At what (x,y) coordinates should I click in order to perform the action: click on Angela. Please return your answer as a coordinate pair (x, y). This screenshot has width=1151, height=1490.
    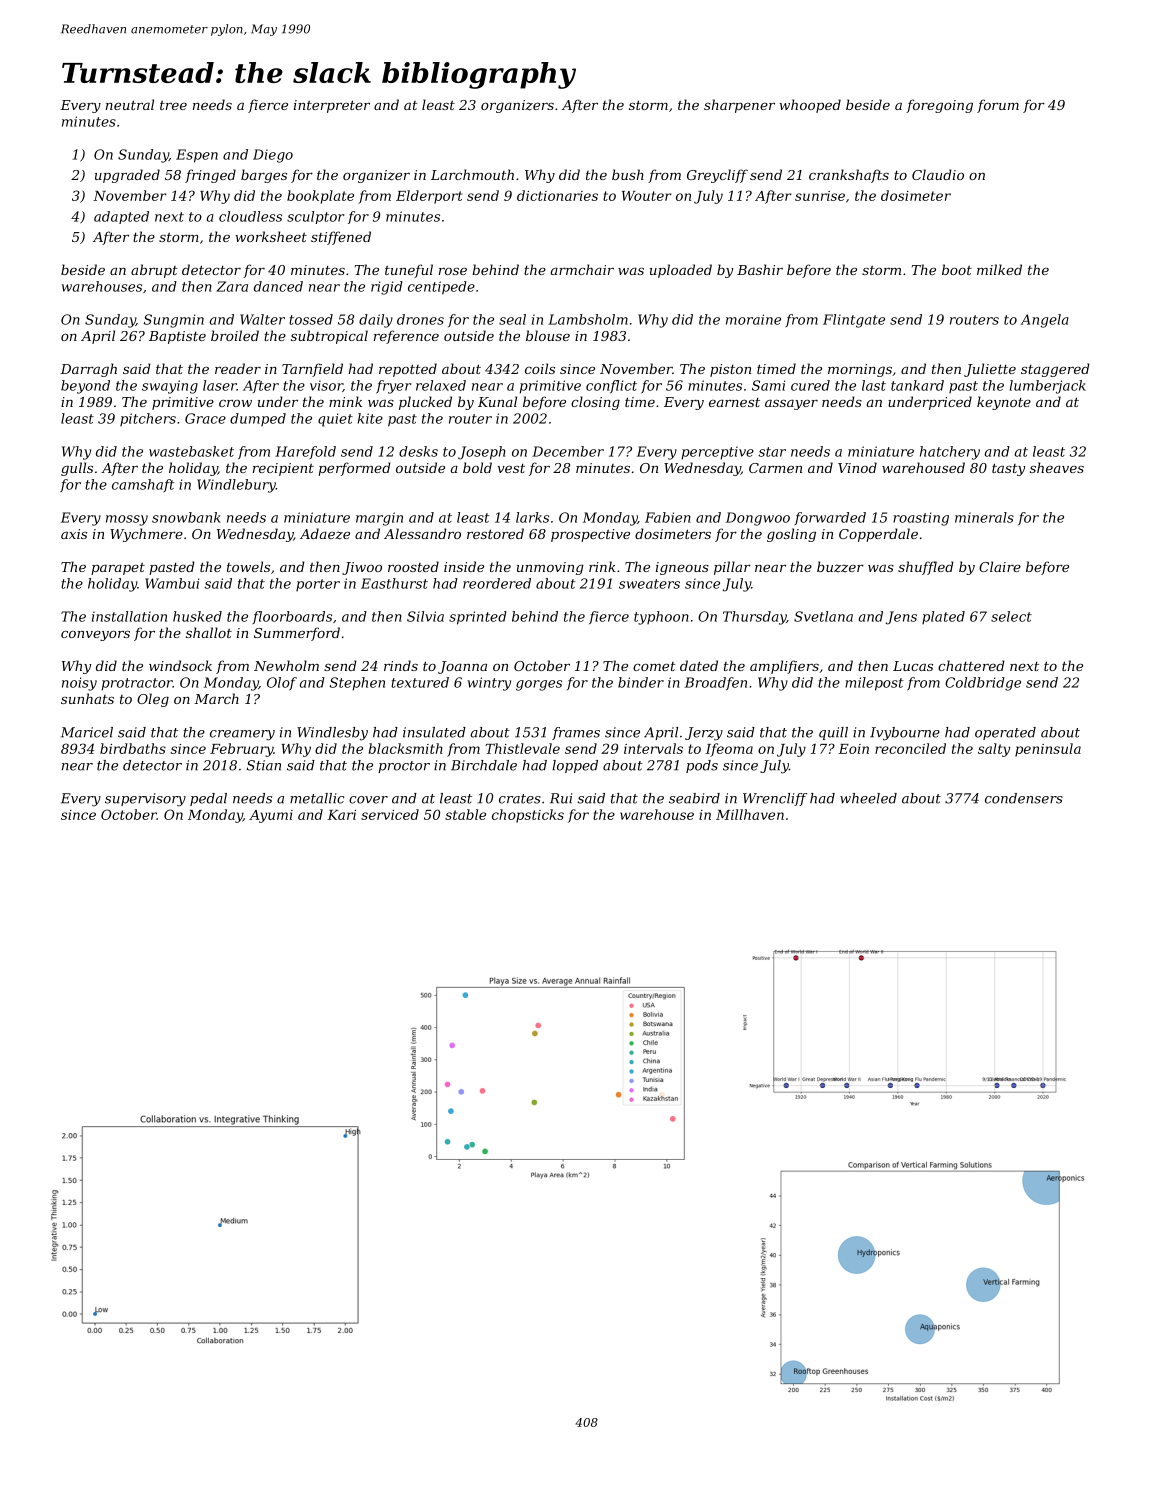
    Looking at the image, I should click on (1045, 321).
